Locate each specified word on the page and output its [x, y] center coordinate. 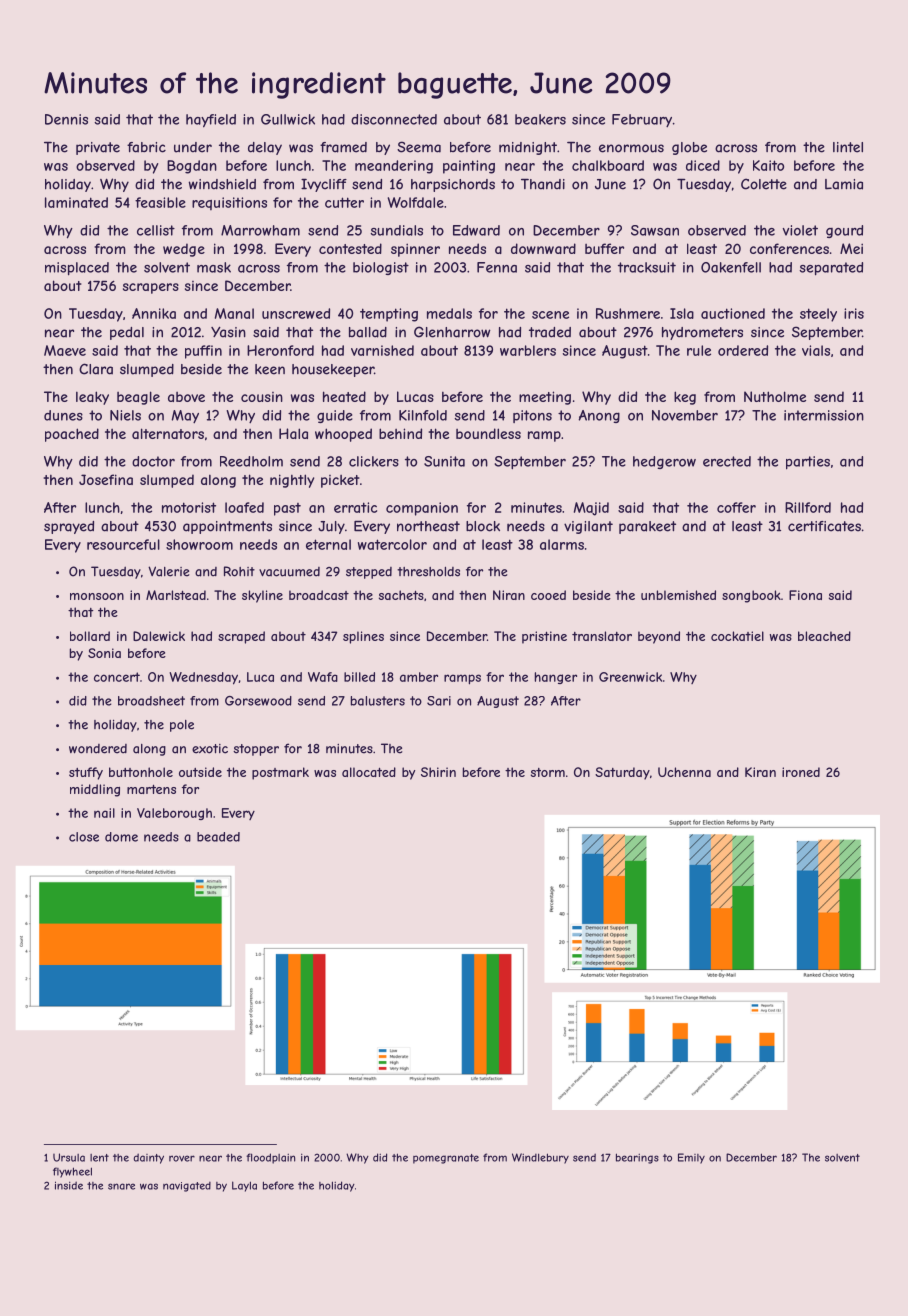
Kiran [760, 772]
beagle [138, 398]
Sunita [444, 461]
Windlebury [540, 1158]
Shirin [438, 772]
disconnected [394, 119]
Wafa [323, 677]
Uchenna [684, 772]
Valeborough [174, 814]
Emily [691, 1158]
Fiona [805, 595]
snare [121, 1186]
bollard [90, 636]
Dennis [66, 119]
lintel [848, 147]
